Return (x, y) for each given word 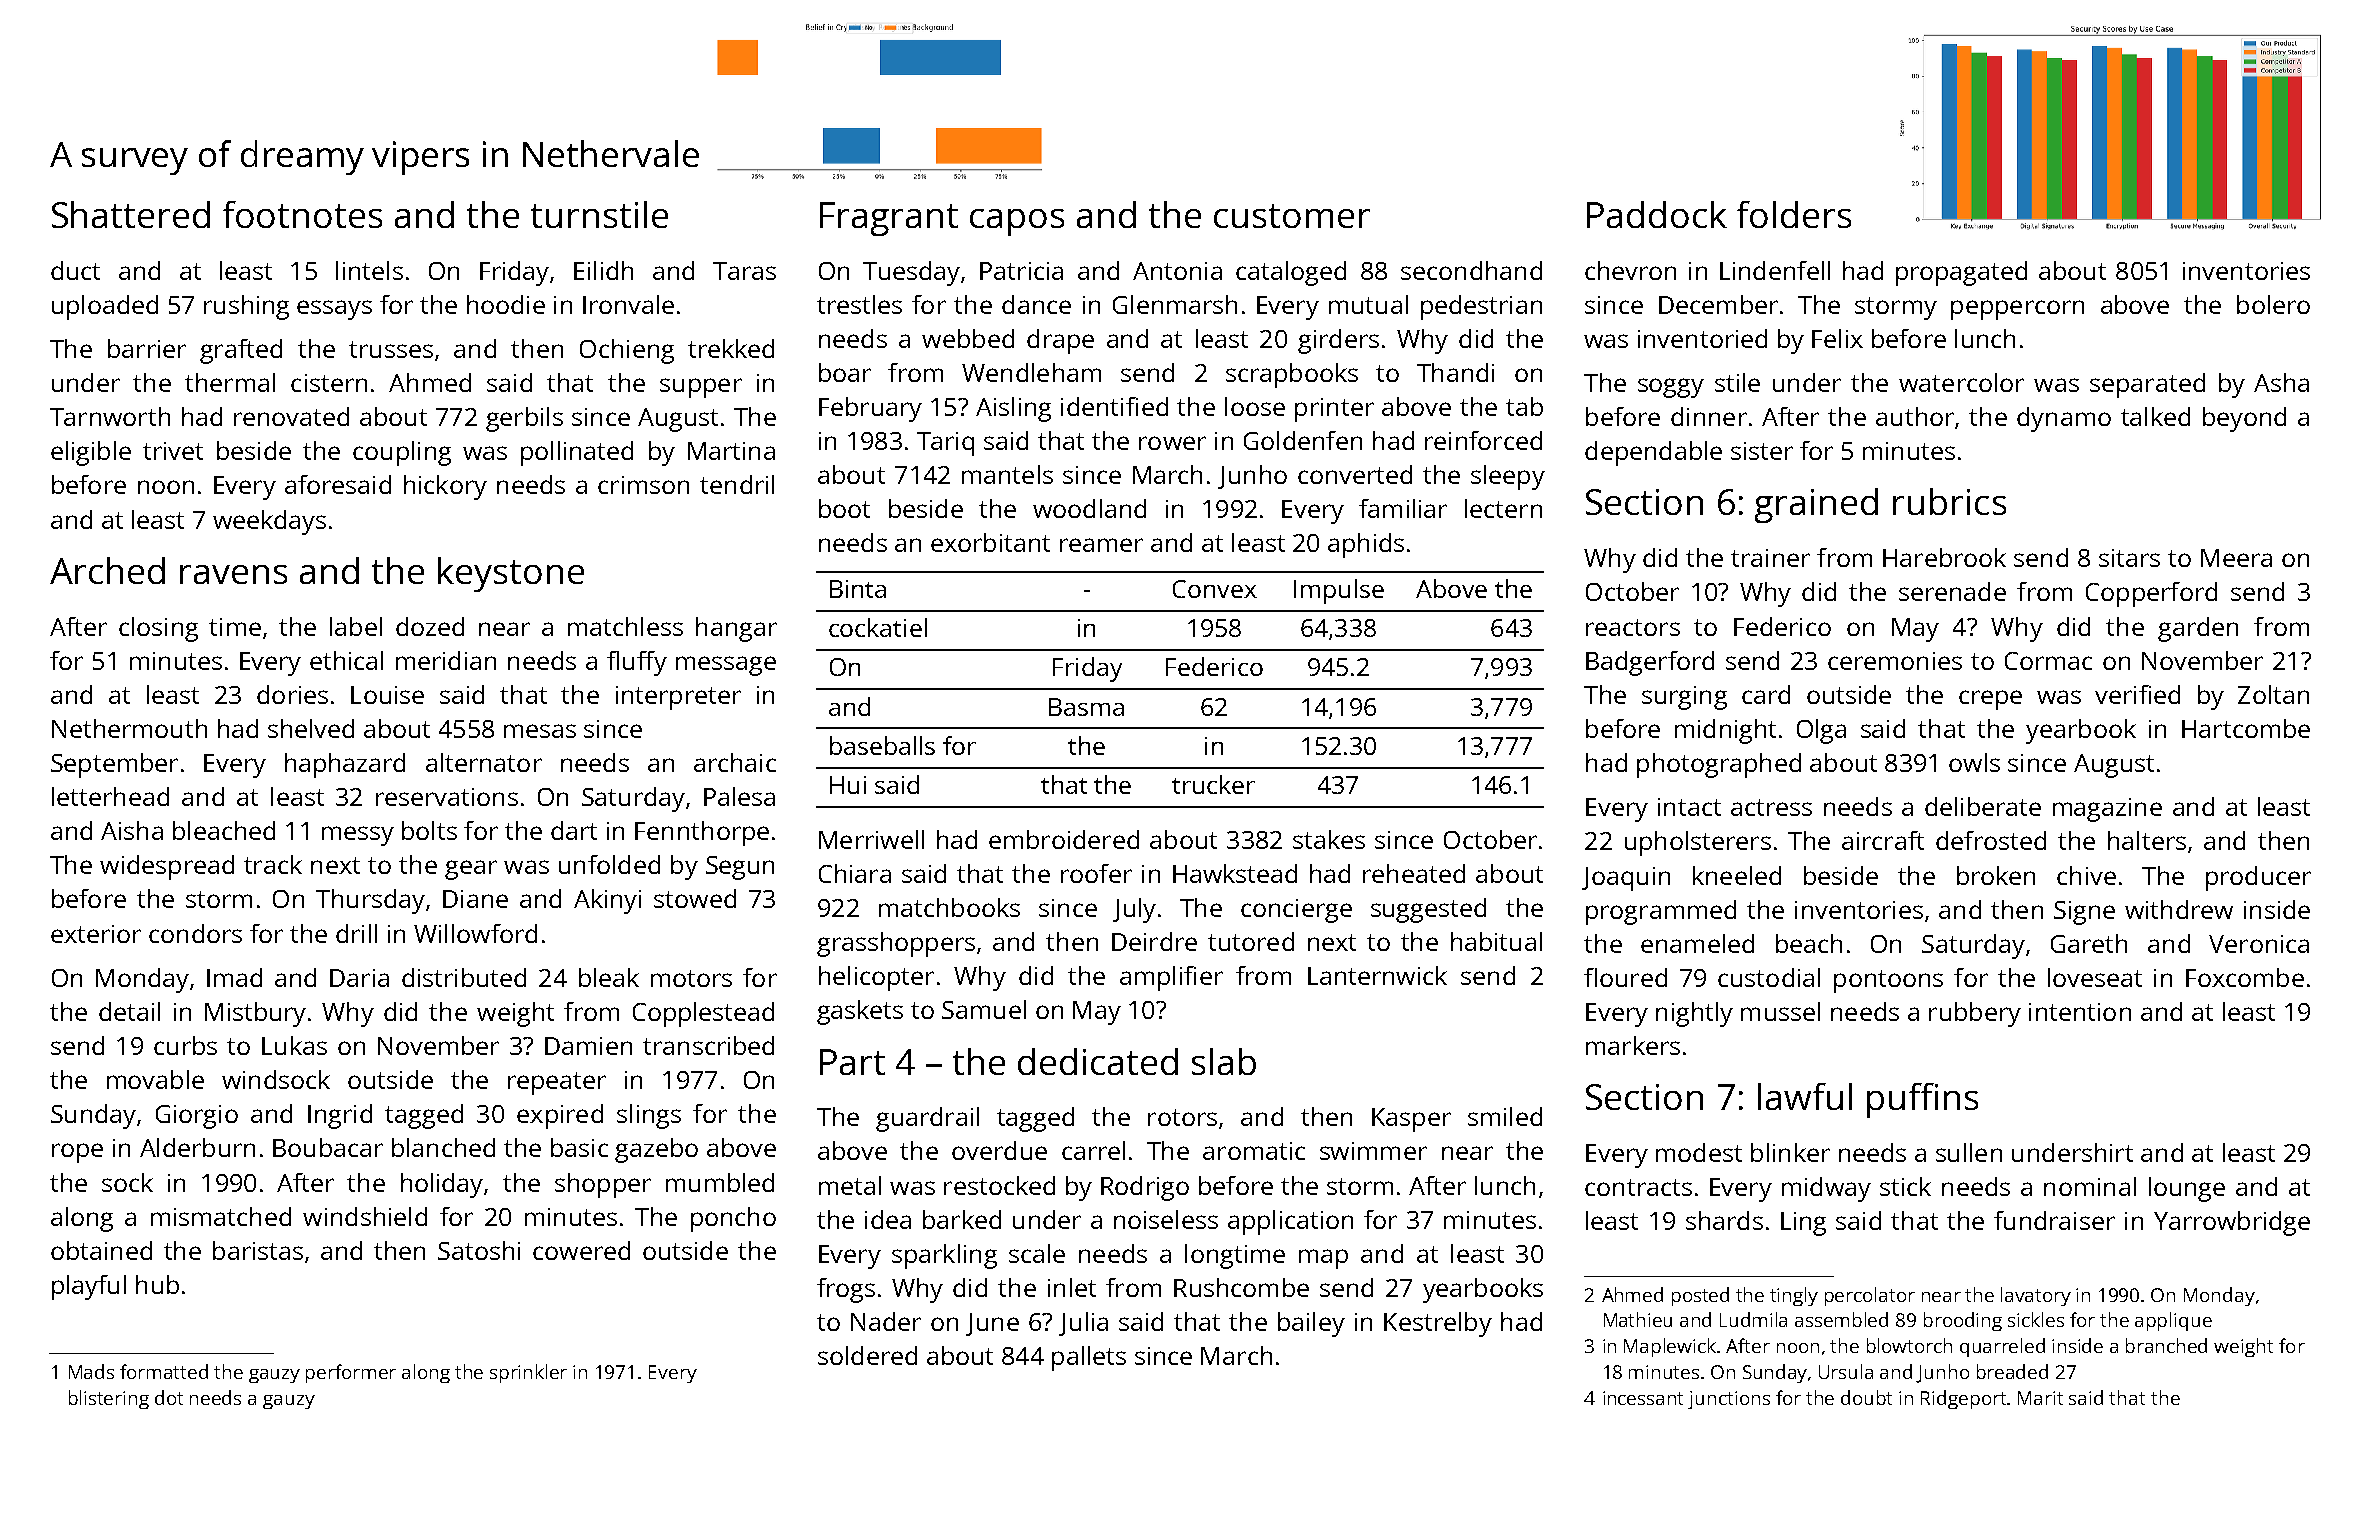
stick (1905, 1186)
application (1290, 1222)
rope (77, 1153)
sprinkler (528, 1373)
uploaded (105, 307)
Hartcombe (2246, 728)
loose (1255, 406)
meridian (446, 660)
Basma (1086, 707)
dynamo (2064, 419)
